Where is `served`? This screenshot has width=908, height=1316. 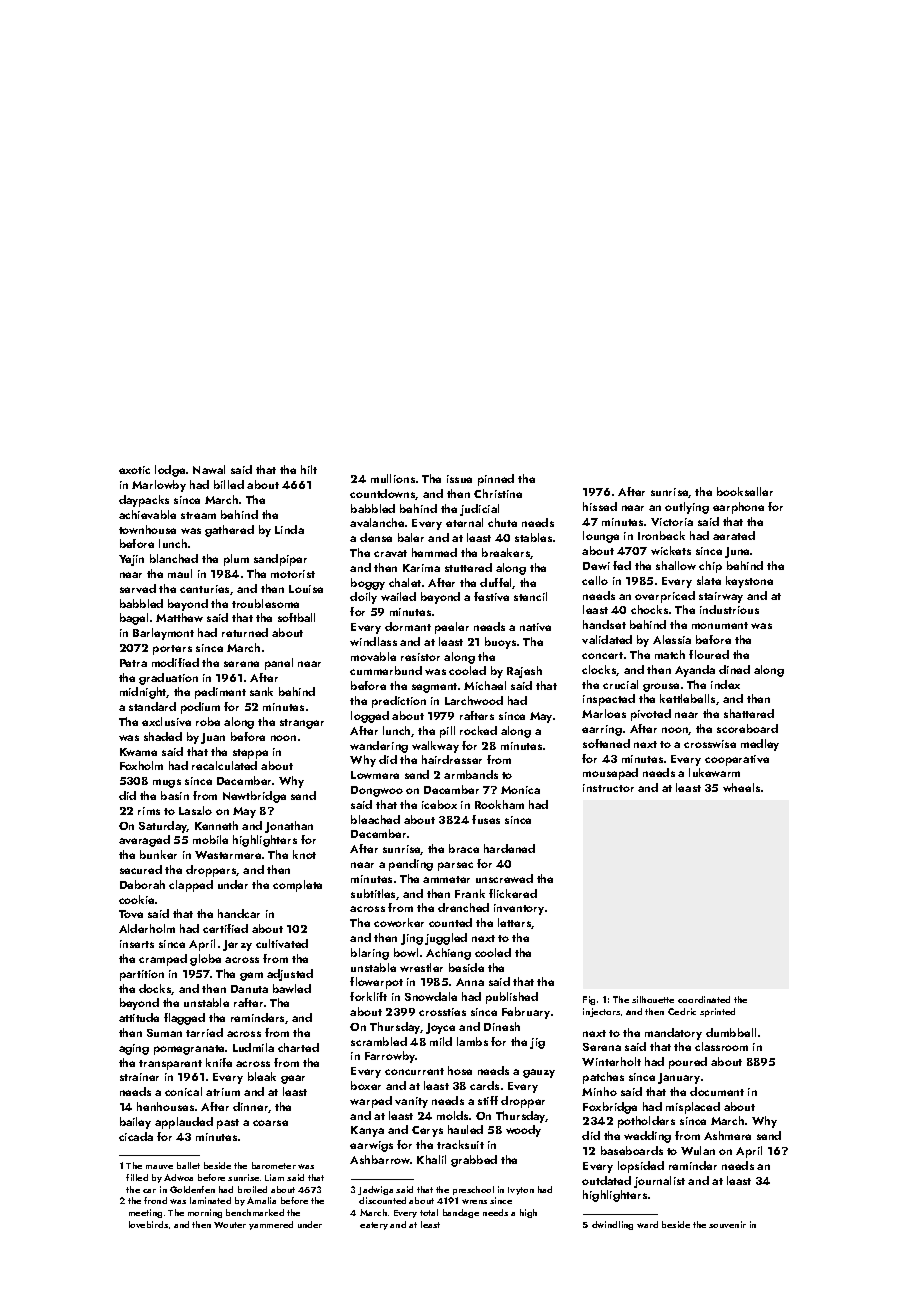 served is located at coordinates (138, 588).
